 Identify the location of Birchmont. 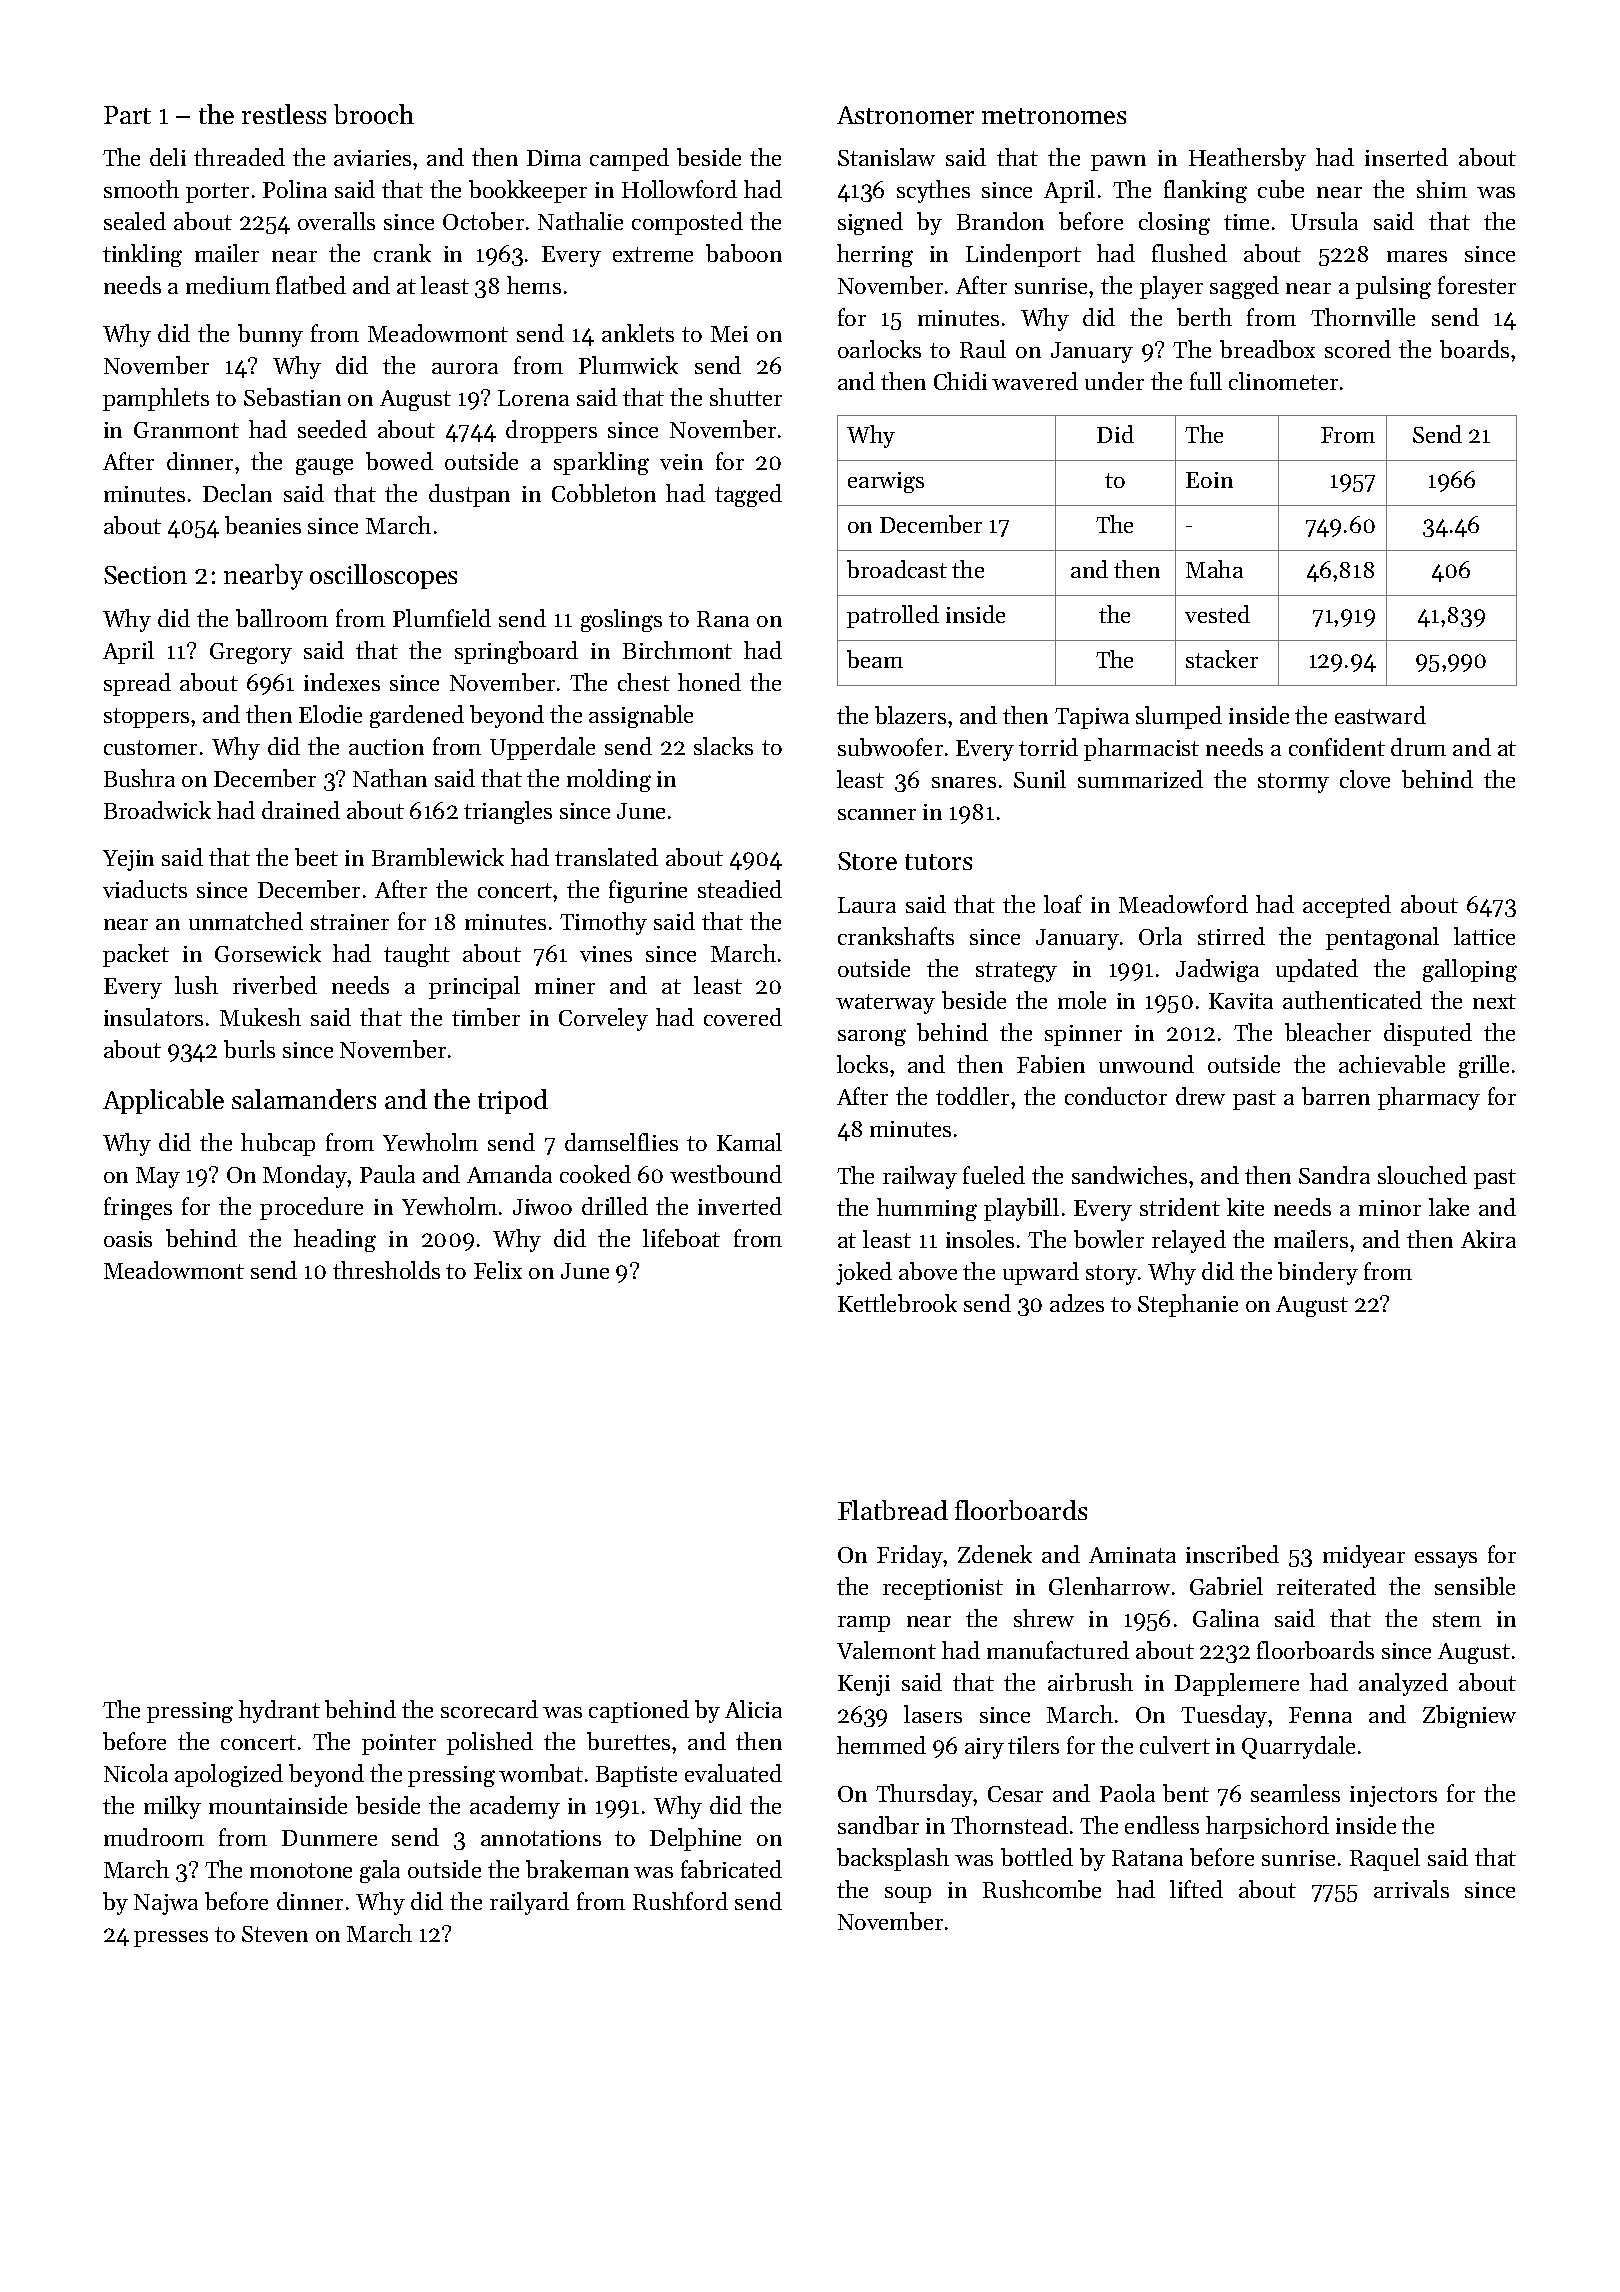
(677, 650).
